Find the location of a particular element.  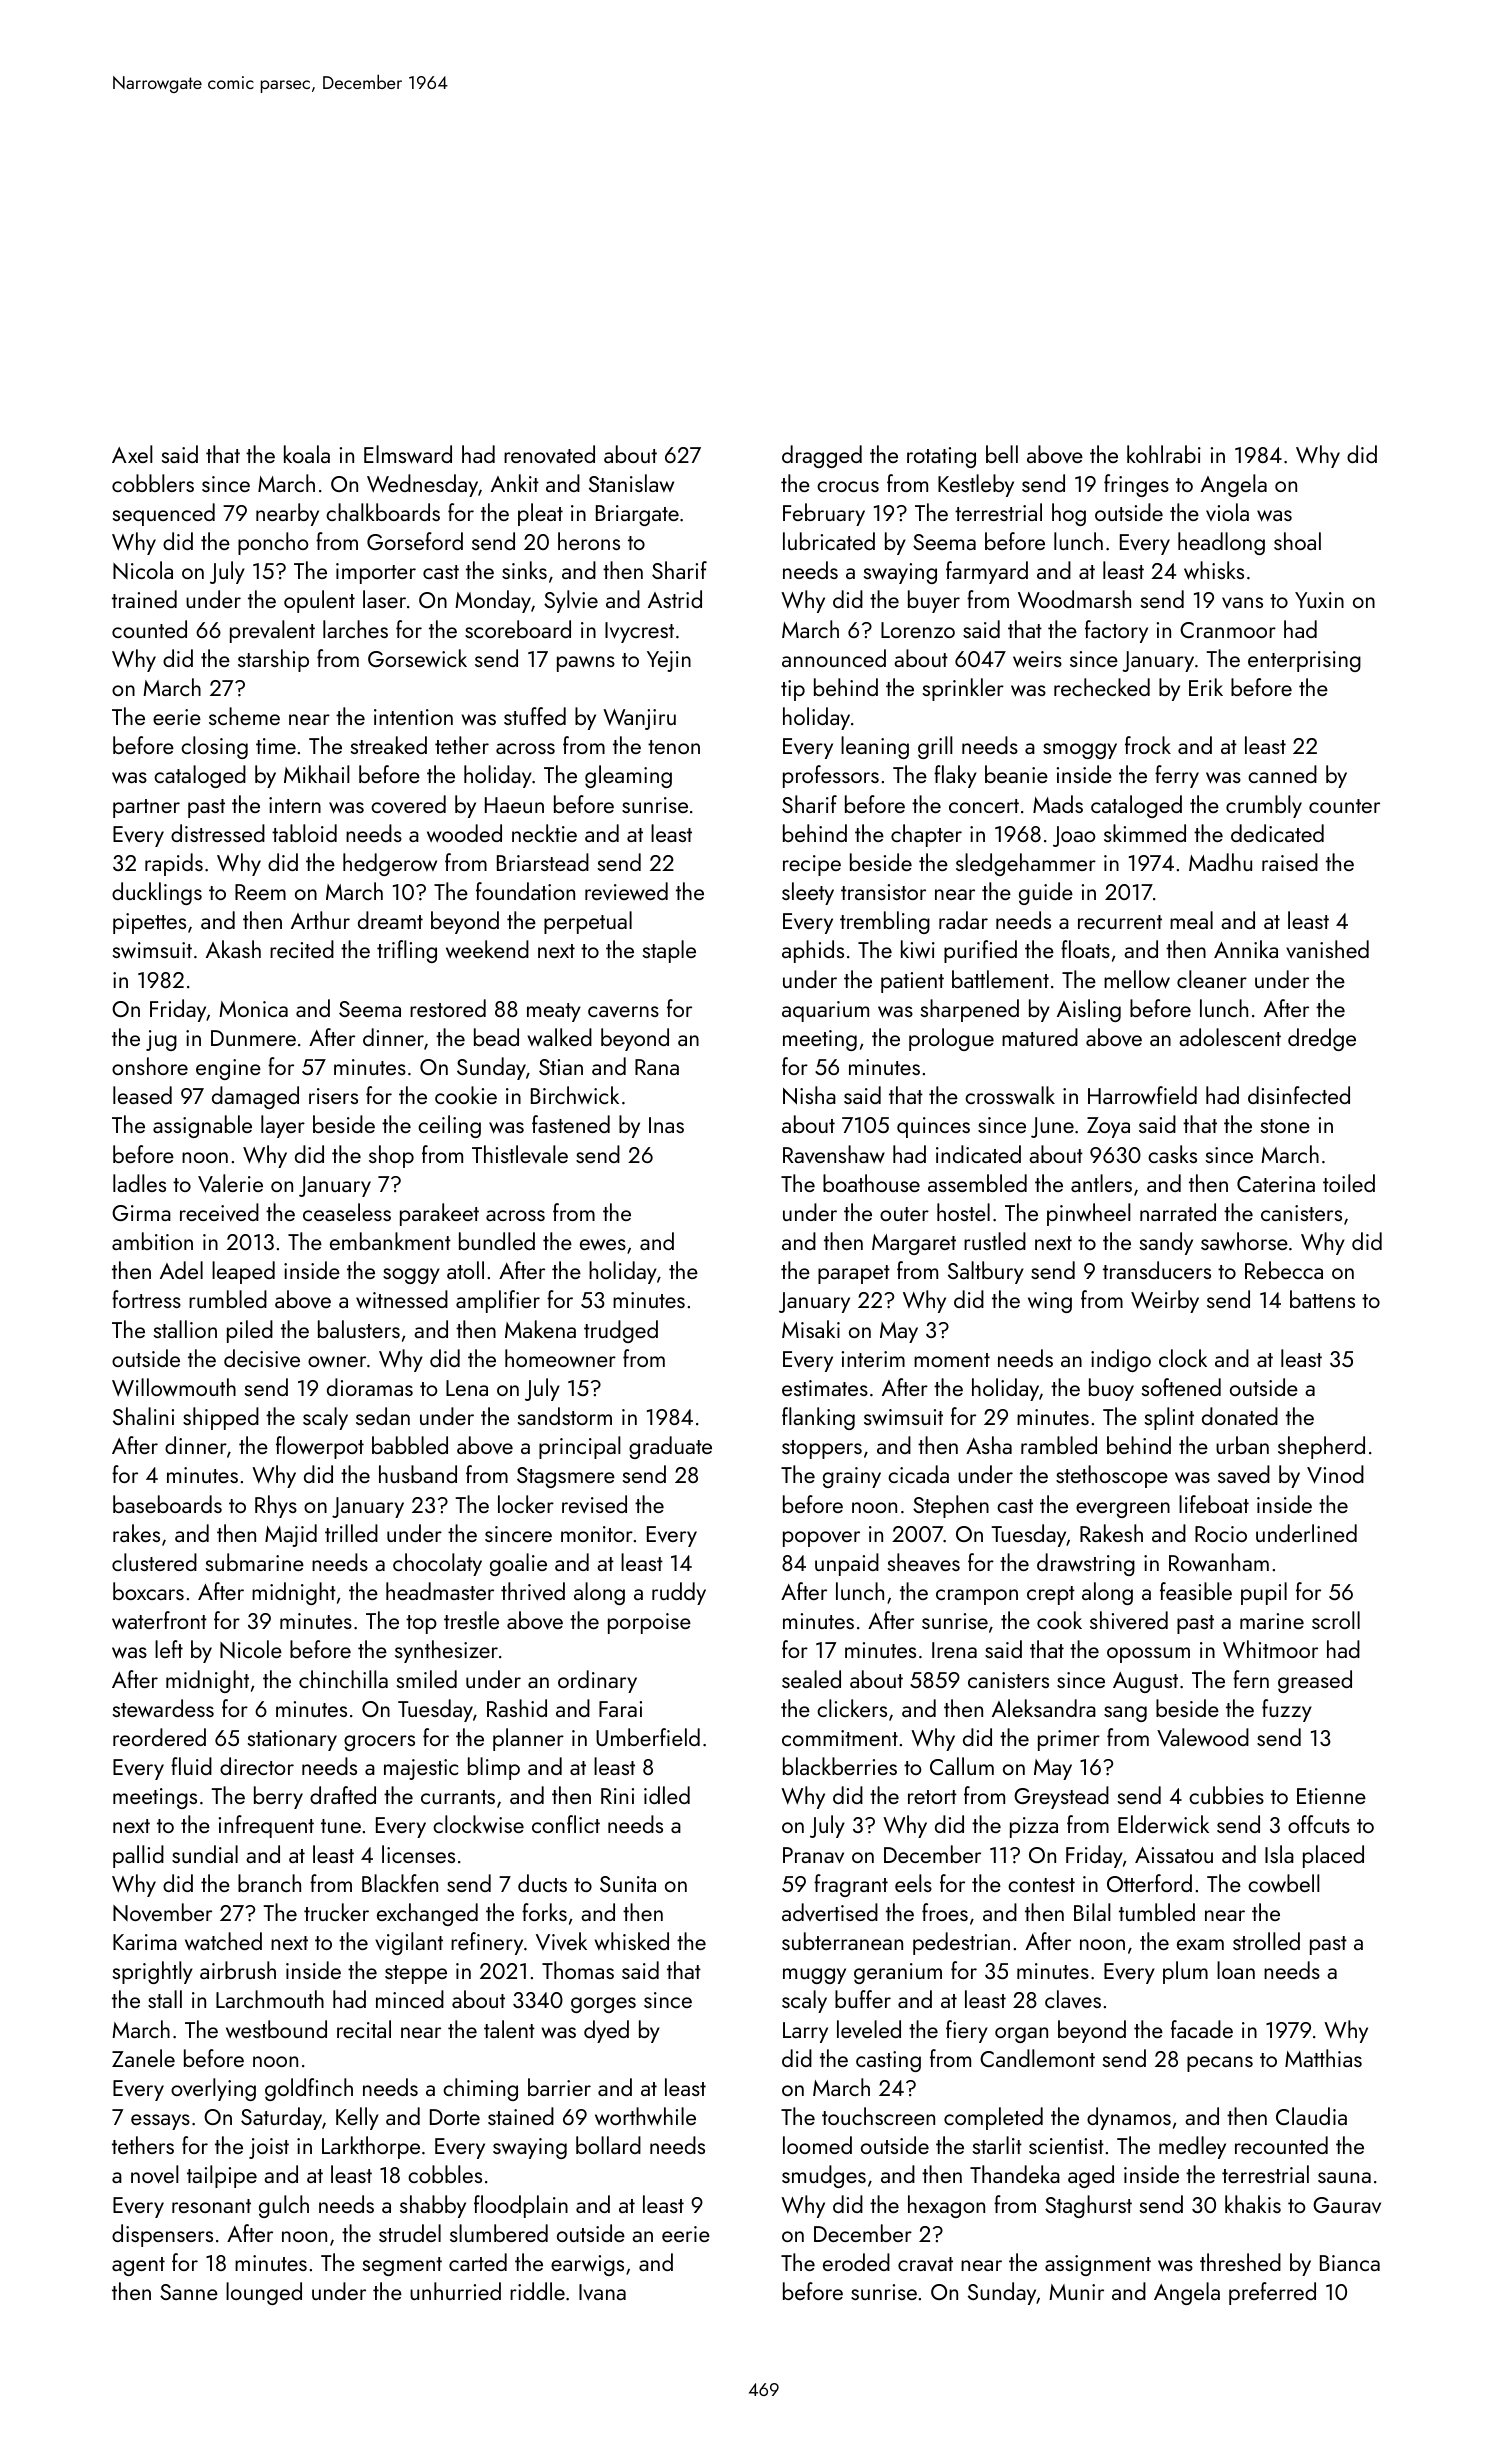

ceaseless is located at coordinates (347, 1212).
